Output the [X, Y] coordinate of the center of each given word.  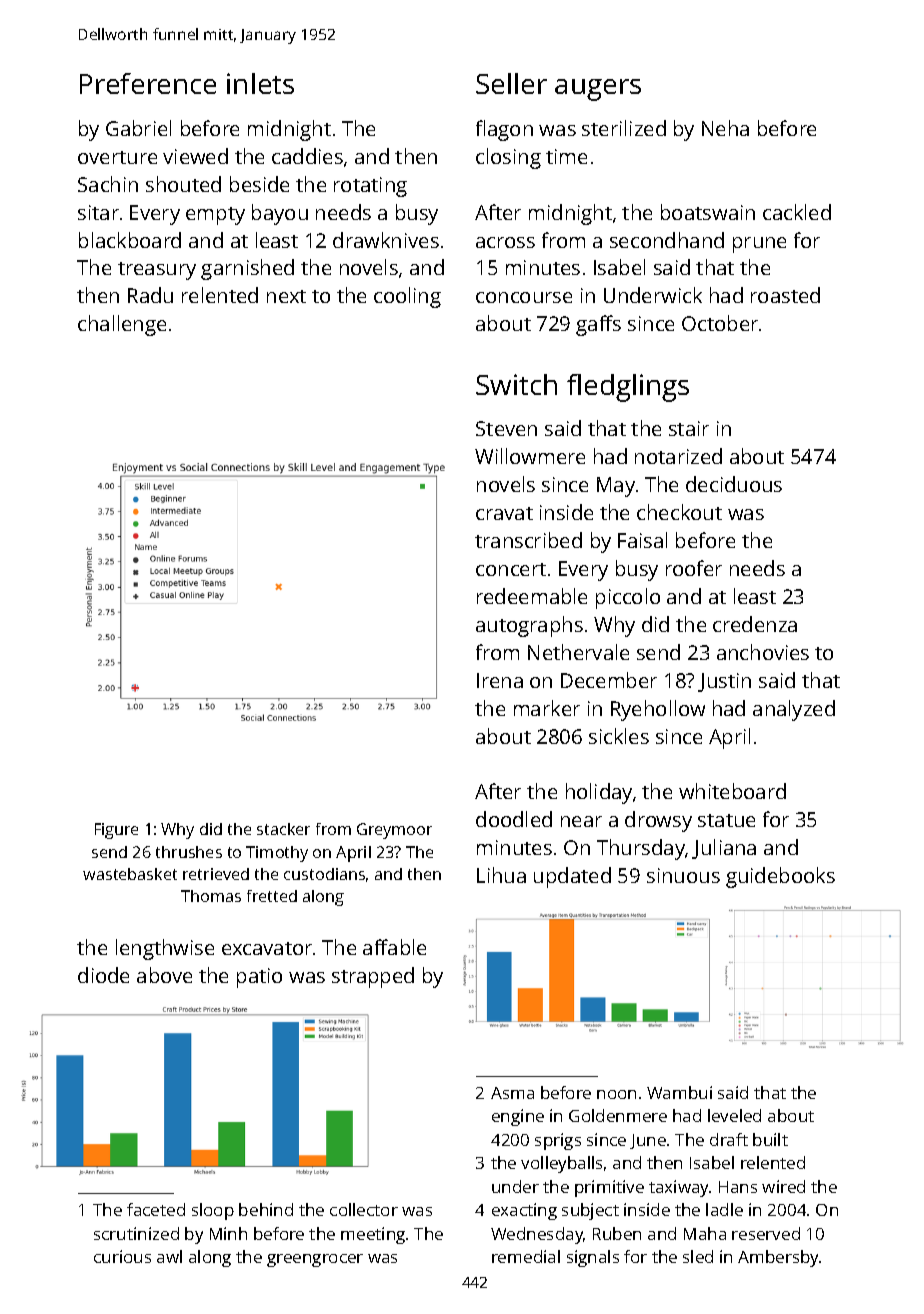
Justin [724, 682]
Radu [150, 295]
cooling [407, 297]
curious [122, 1256]
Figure [116, 831]
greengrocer [315, 1260]
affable [394, 947]
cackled [797, 212]
